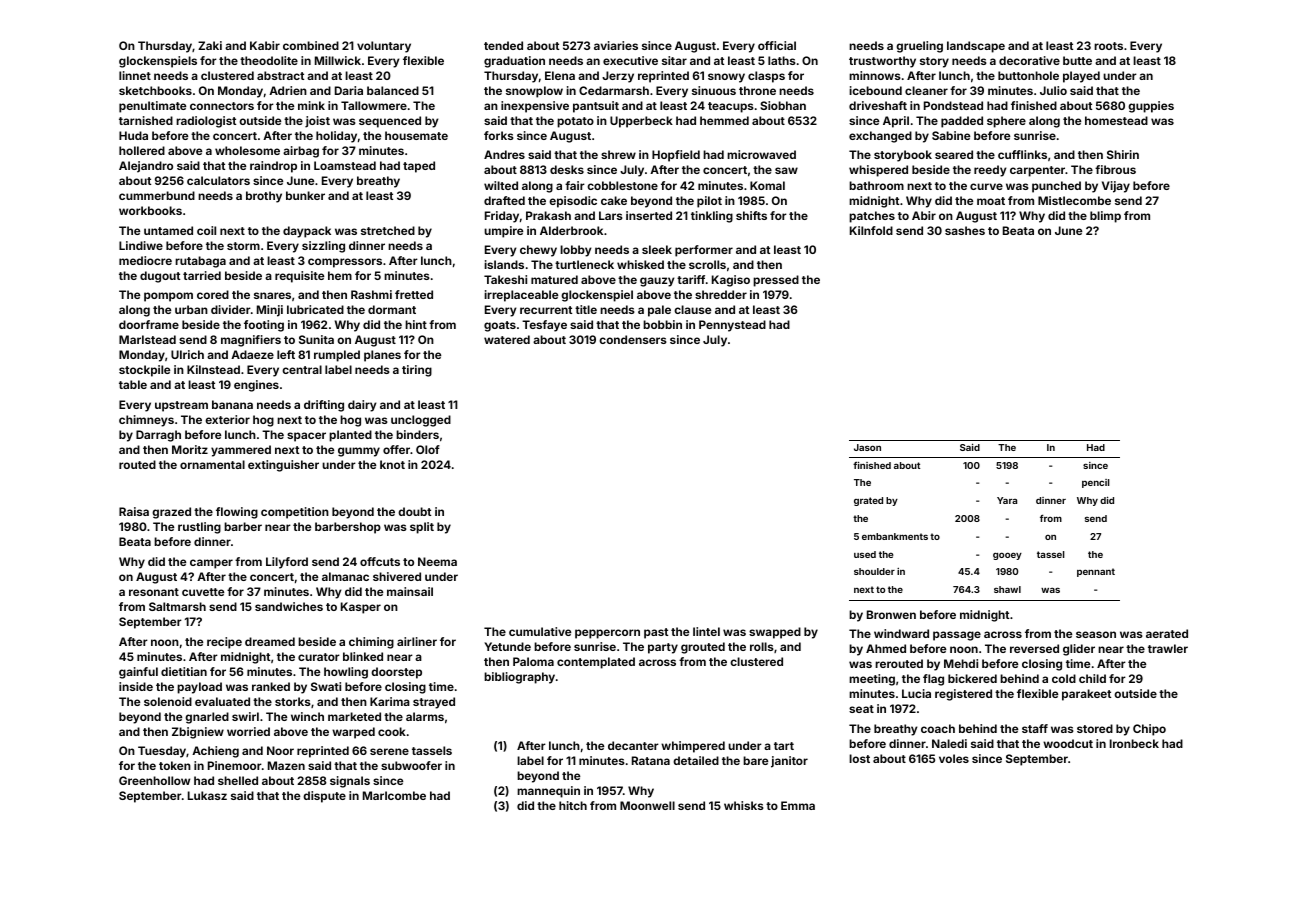  What do you see at coordinates (270, 311) in the screenshot?
I see `Minji` at bounding box center [270, 311].
